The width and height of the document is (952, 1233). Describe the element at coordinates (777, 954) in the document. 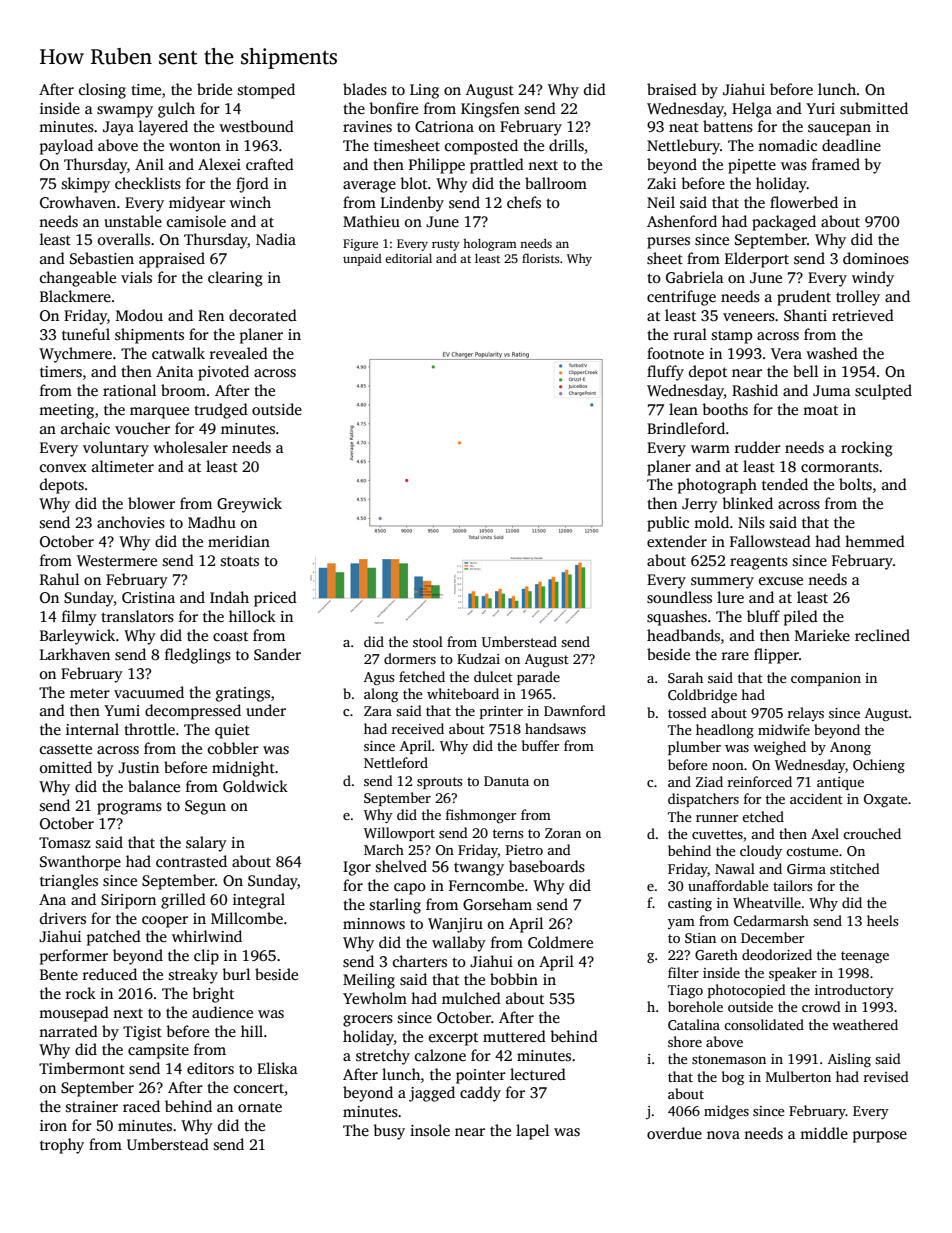

I see `deodorized` at that location.
